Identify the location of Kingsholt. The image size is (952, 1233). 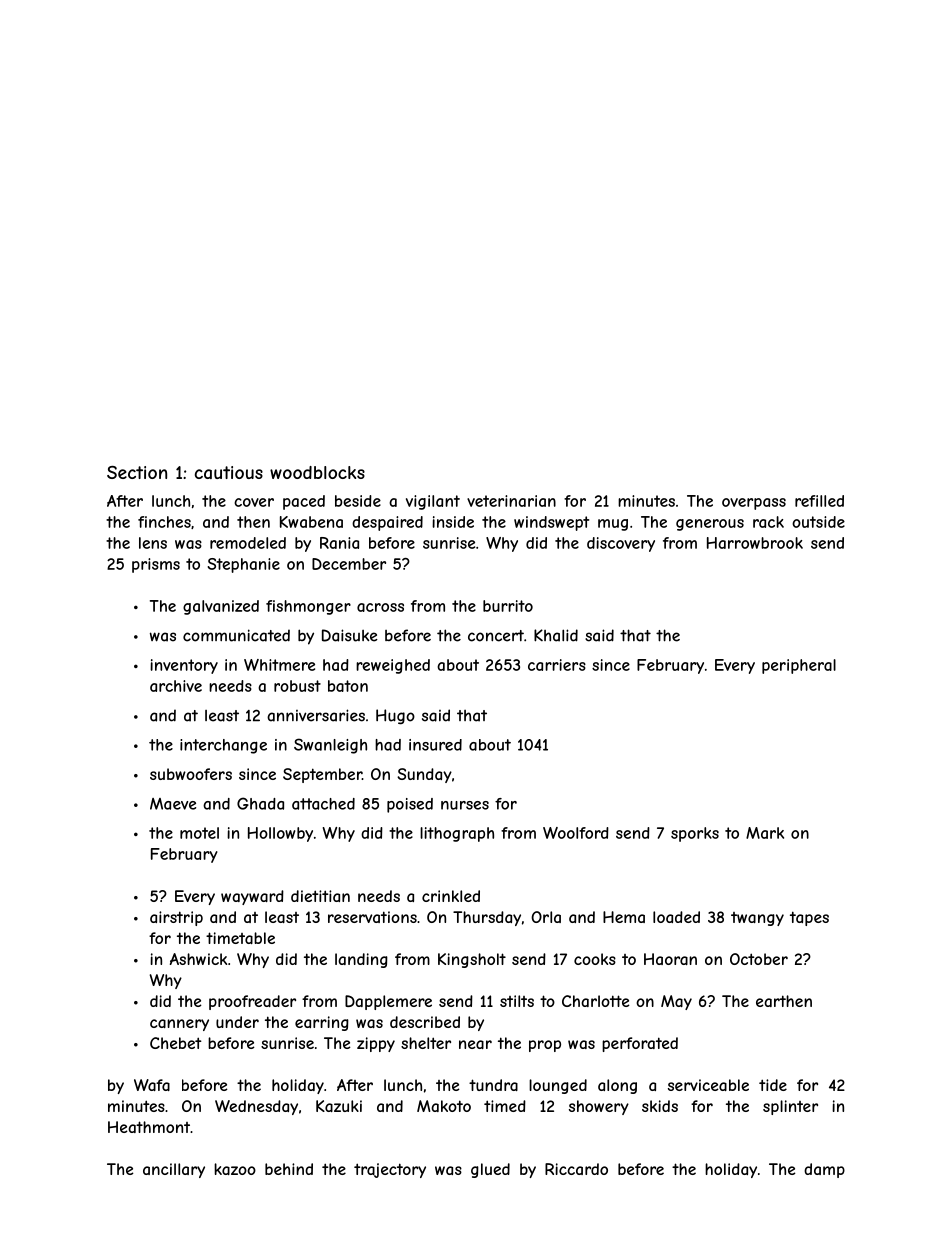
(472, 960).
